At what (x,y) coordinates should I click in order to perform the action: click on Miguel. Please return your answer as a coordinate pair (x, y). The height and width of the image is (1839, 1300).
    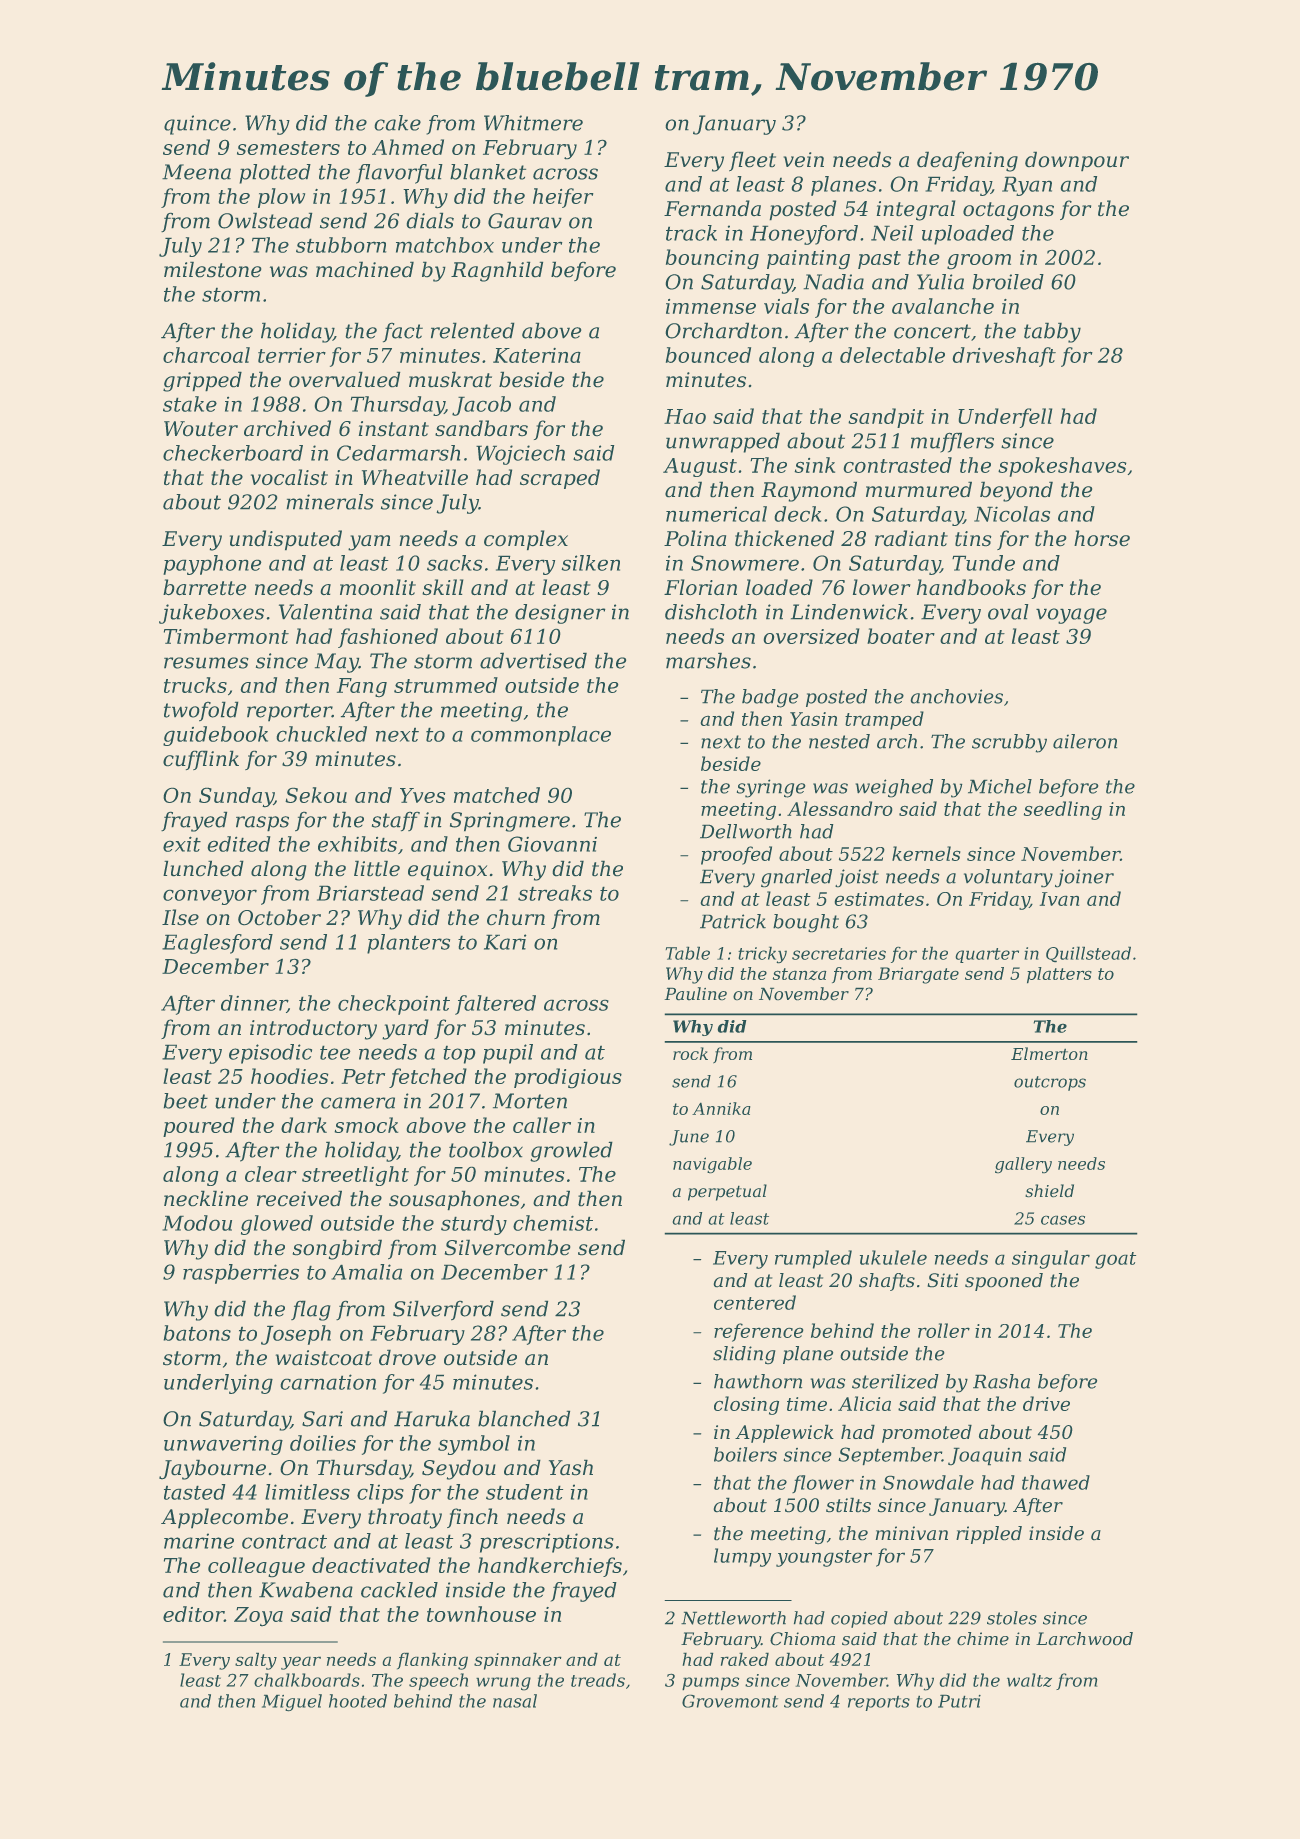
    Looking at the image, I should click on (292, 1703).
